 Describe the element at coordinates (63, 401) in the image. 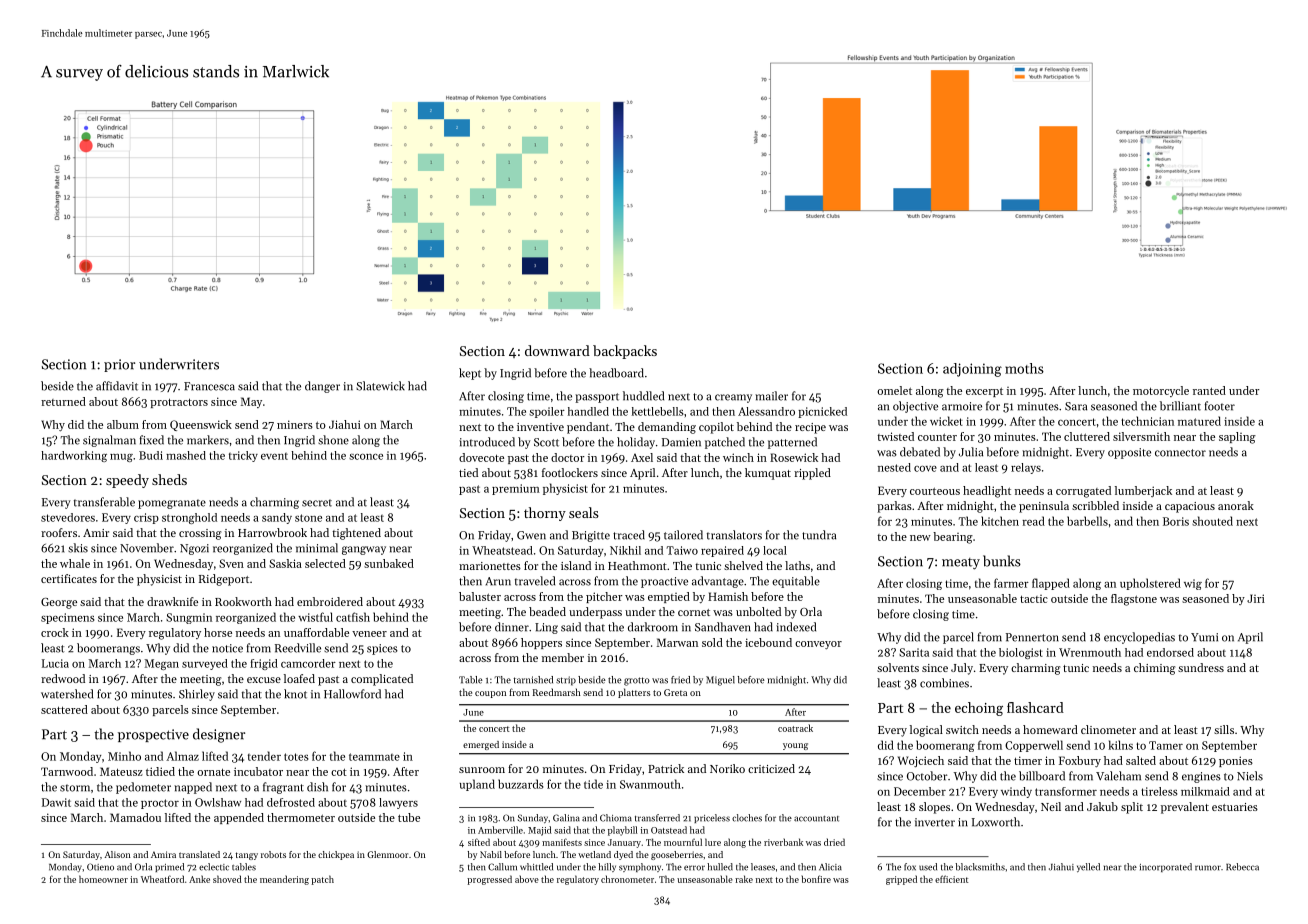

I see `returned` at that location.
